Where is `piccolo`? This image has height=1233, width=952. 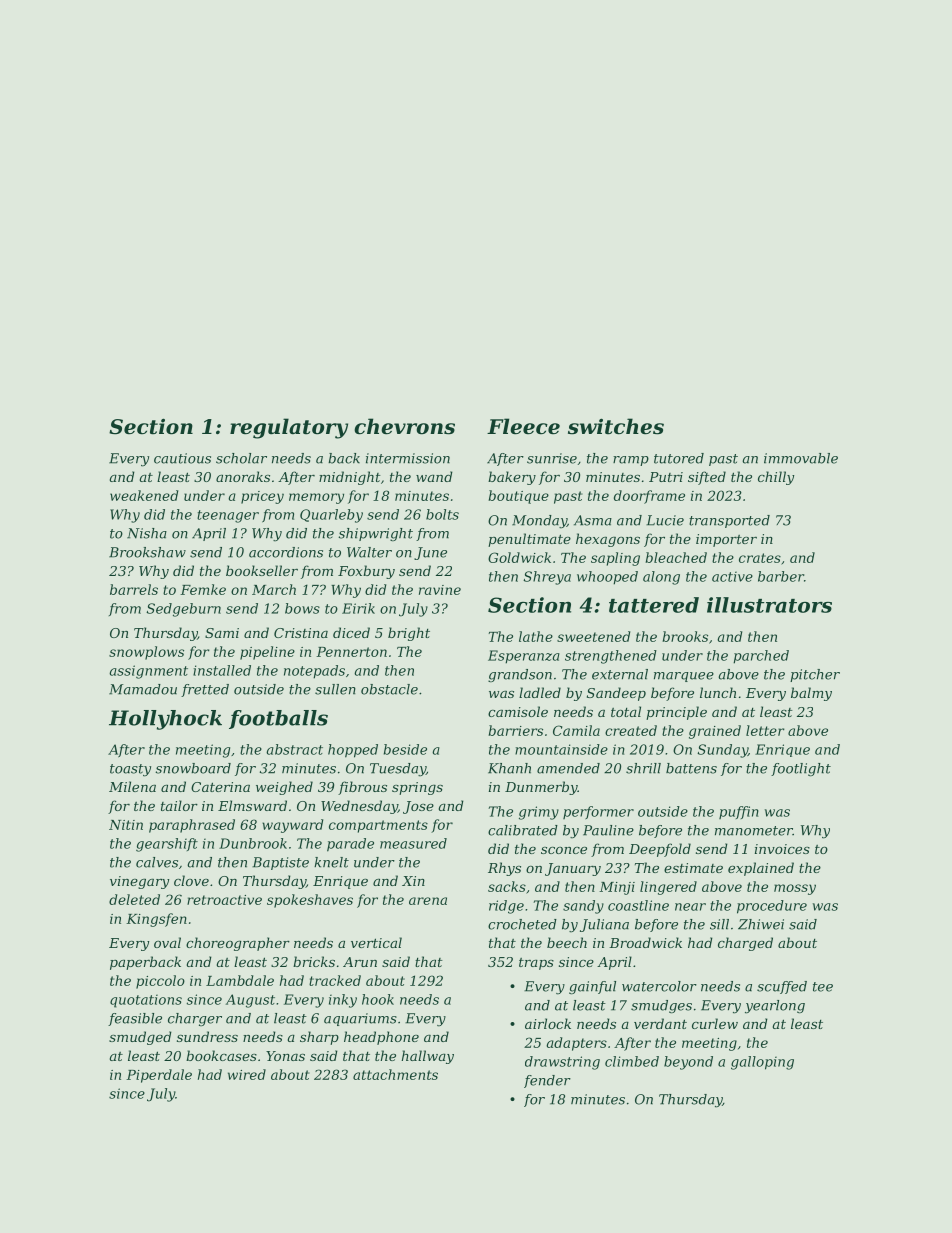
piccolo is located at coordinates (160, 982).
